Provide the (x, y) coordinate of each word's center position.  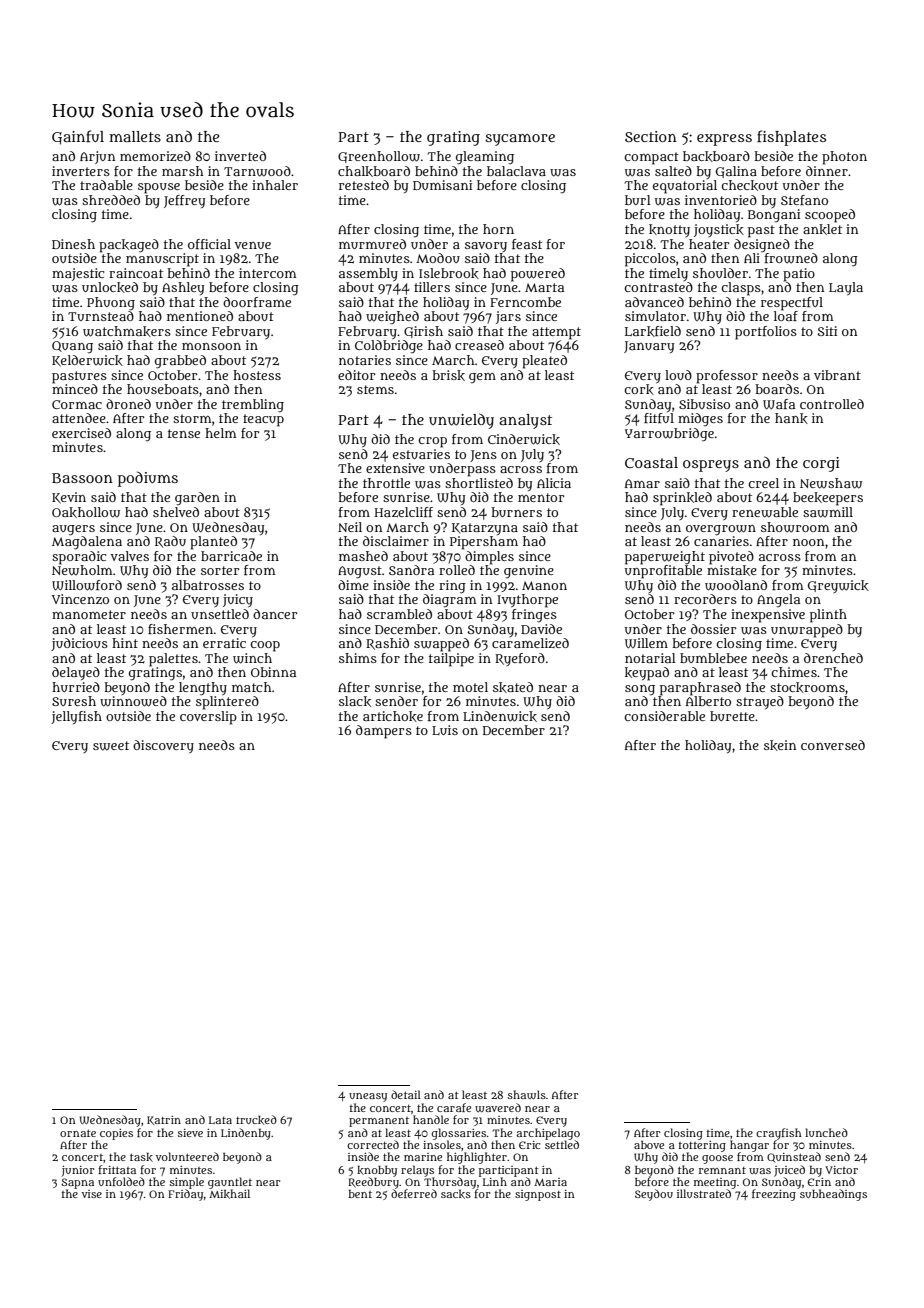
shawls (527, 1095)
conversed (833, 745)
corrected (373, 1144)
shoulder (720, 273)
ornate (78, 1133)
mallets (135, 136)
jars (508, 317)
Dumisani (442, 185)
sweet (111, 746)
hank (791, 418)
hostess (257, 375)
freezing (774, 1195)
